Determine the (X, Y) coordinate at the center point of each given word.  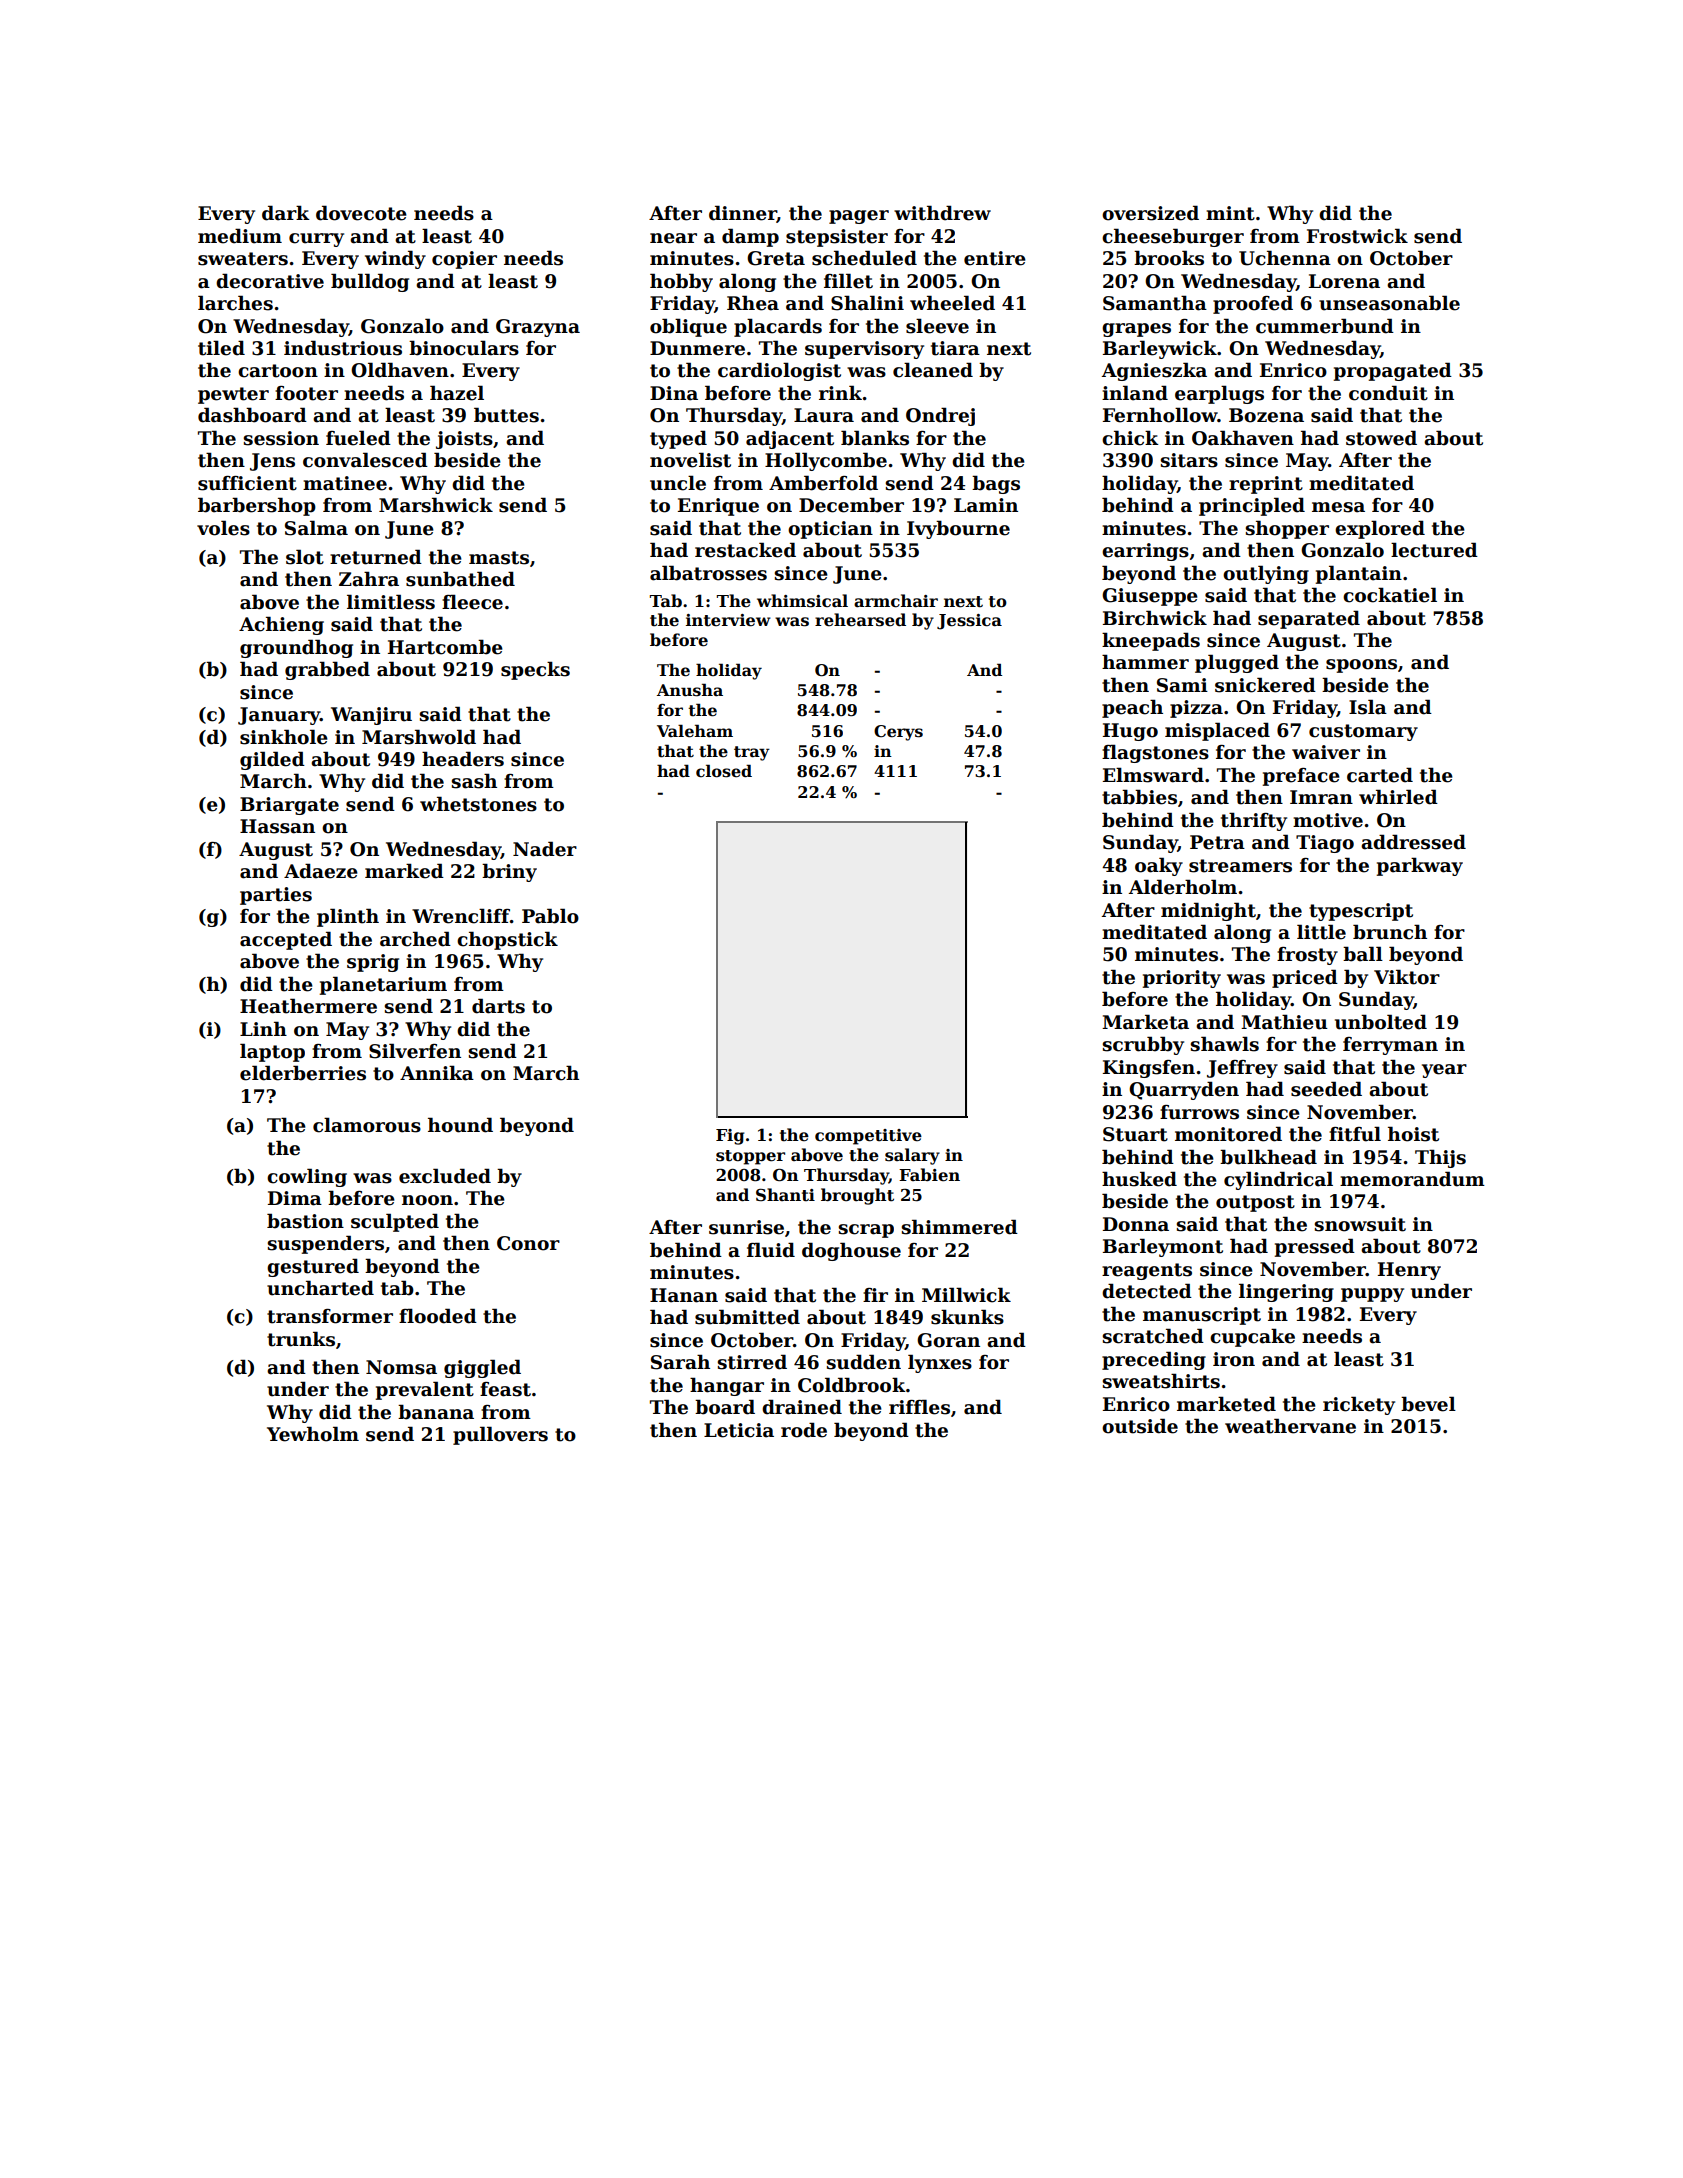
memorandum (1412, 1179)
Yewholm (313, 1434)
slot (305, 557)
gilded (272, 760)
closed (724, 771)
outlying (1266, 574)
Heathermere (308, 1006)
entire (995, 258)
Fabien (929, 1175)
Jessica (969, 622)
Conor (528, 1243)
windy (395, 259)
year (1444, 1071)
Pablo (550, 916)
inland (1135, 393)
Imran (1321, 797)
